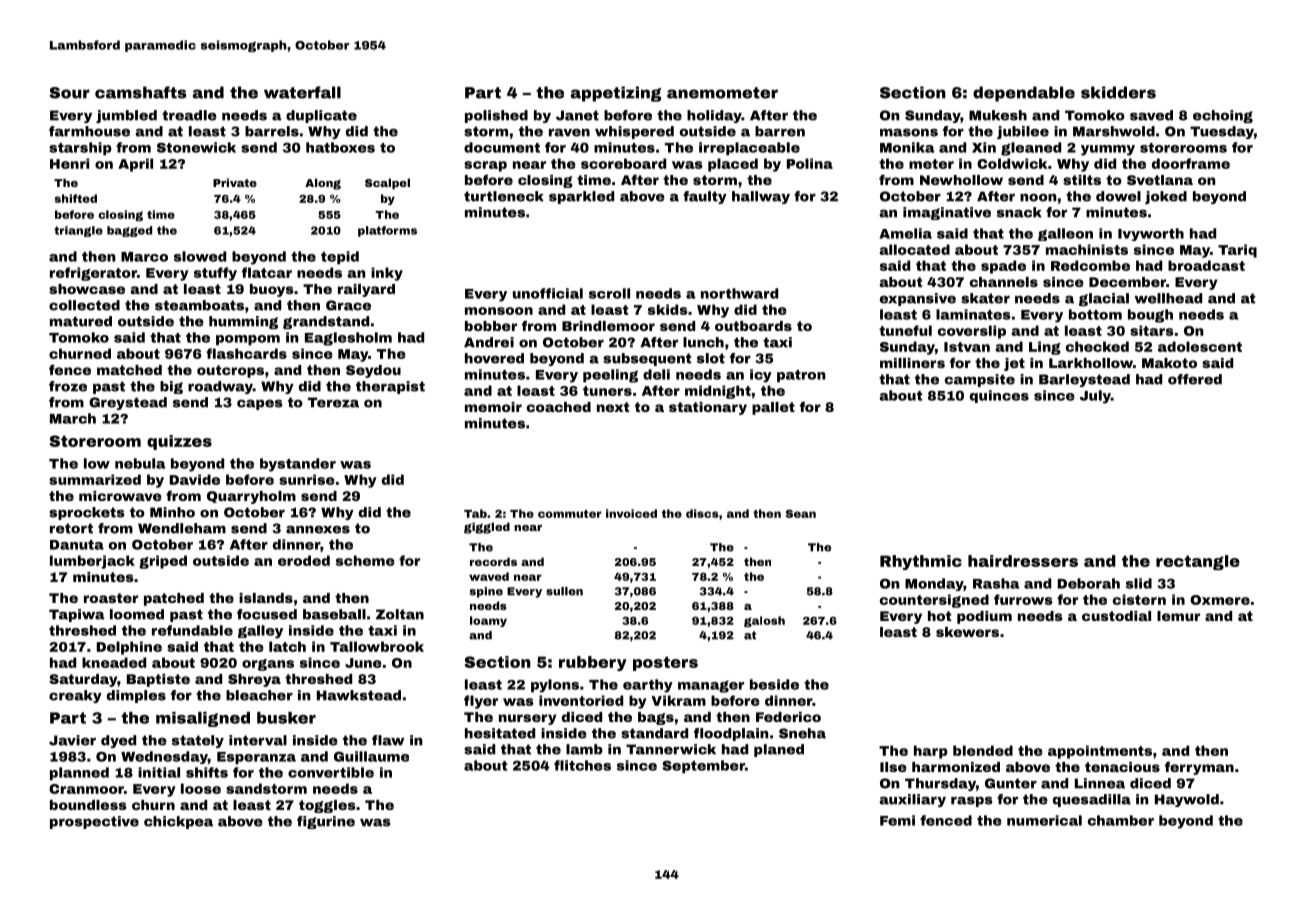 This page has width=1308, height=924. What do you see at coordinates (158, 680) in the page?
I see `Baptiste` at bounding box center [158, 680].
